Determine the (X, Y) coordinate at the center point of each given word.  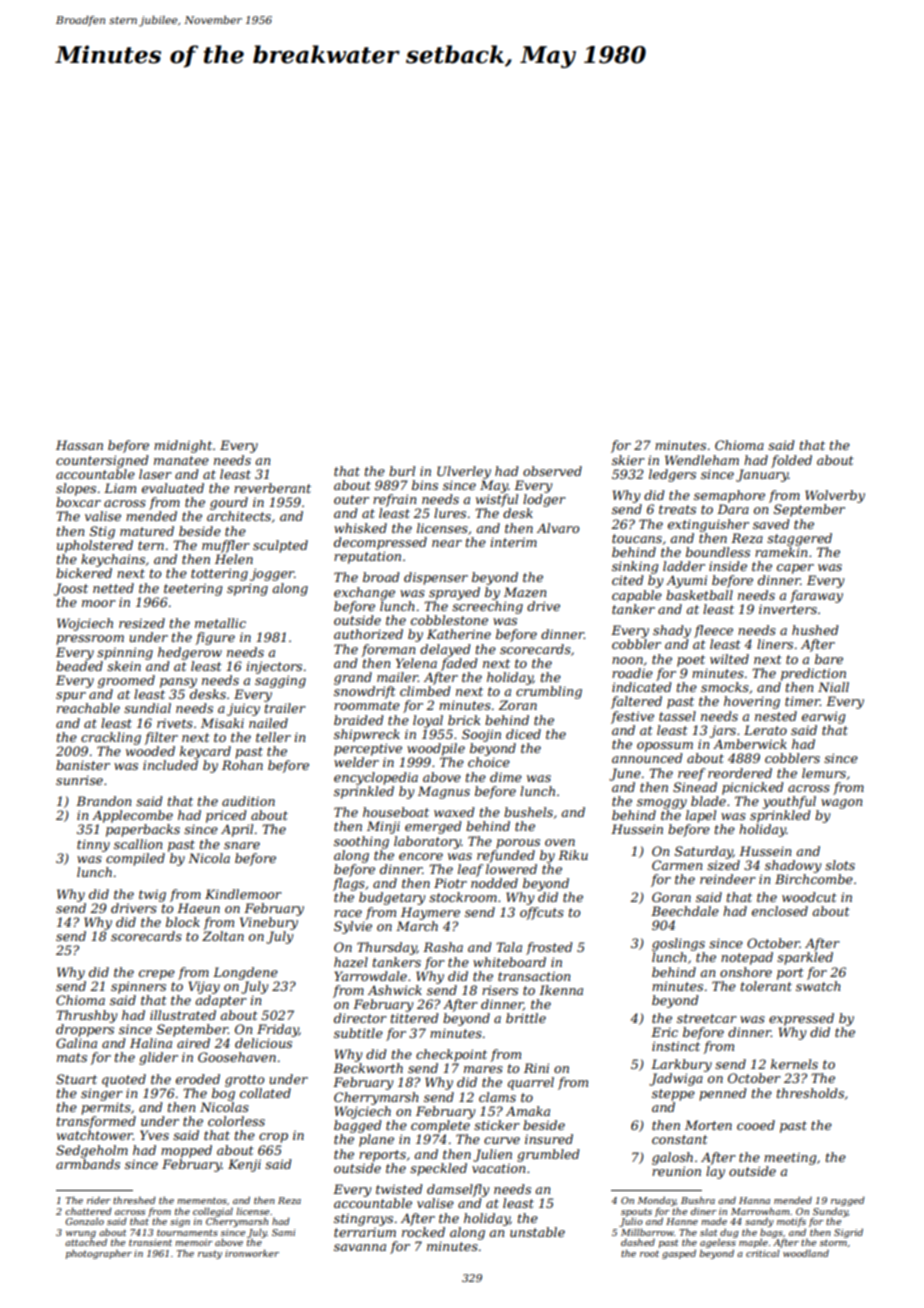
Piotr (450, 883)
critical (763, 1253)
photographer (99, 1254)
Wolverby (835, 496)
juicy (243, 709)
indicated (642, 687)
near (447, 543)
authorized (368, 634)
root (649, 1253)
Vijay (204, 987)
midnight (183, 446)
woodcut (809, 897)
